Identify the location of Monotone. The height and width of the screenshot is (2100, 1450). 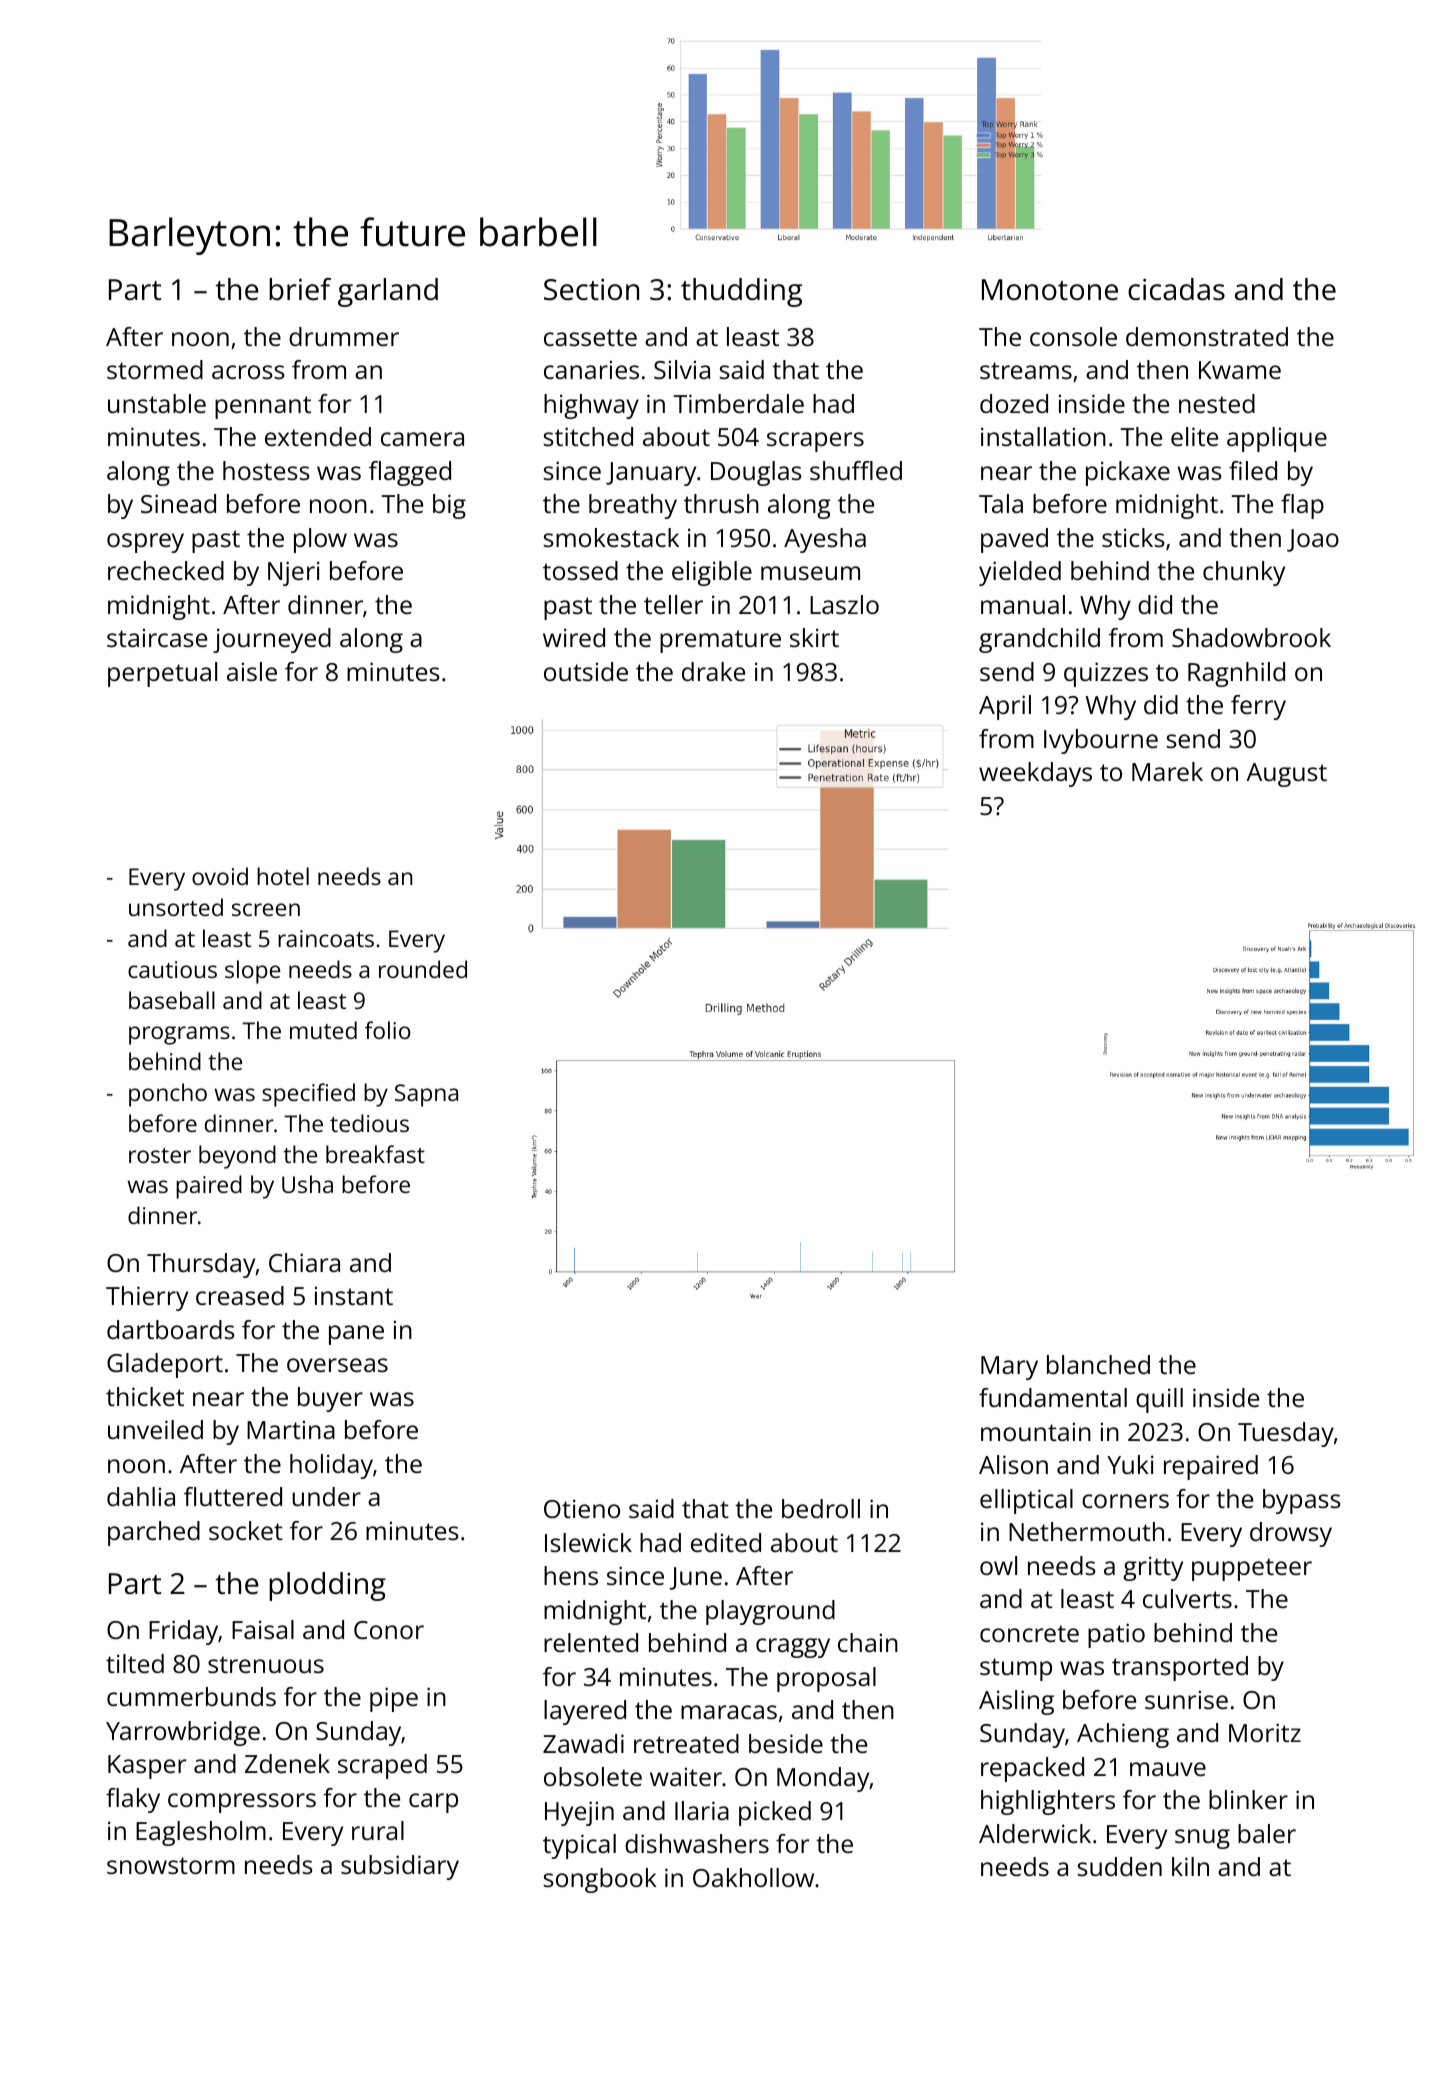
(1050, 290).
